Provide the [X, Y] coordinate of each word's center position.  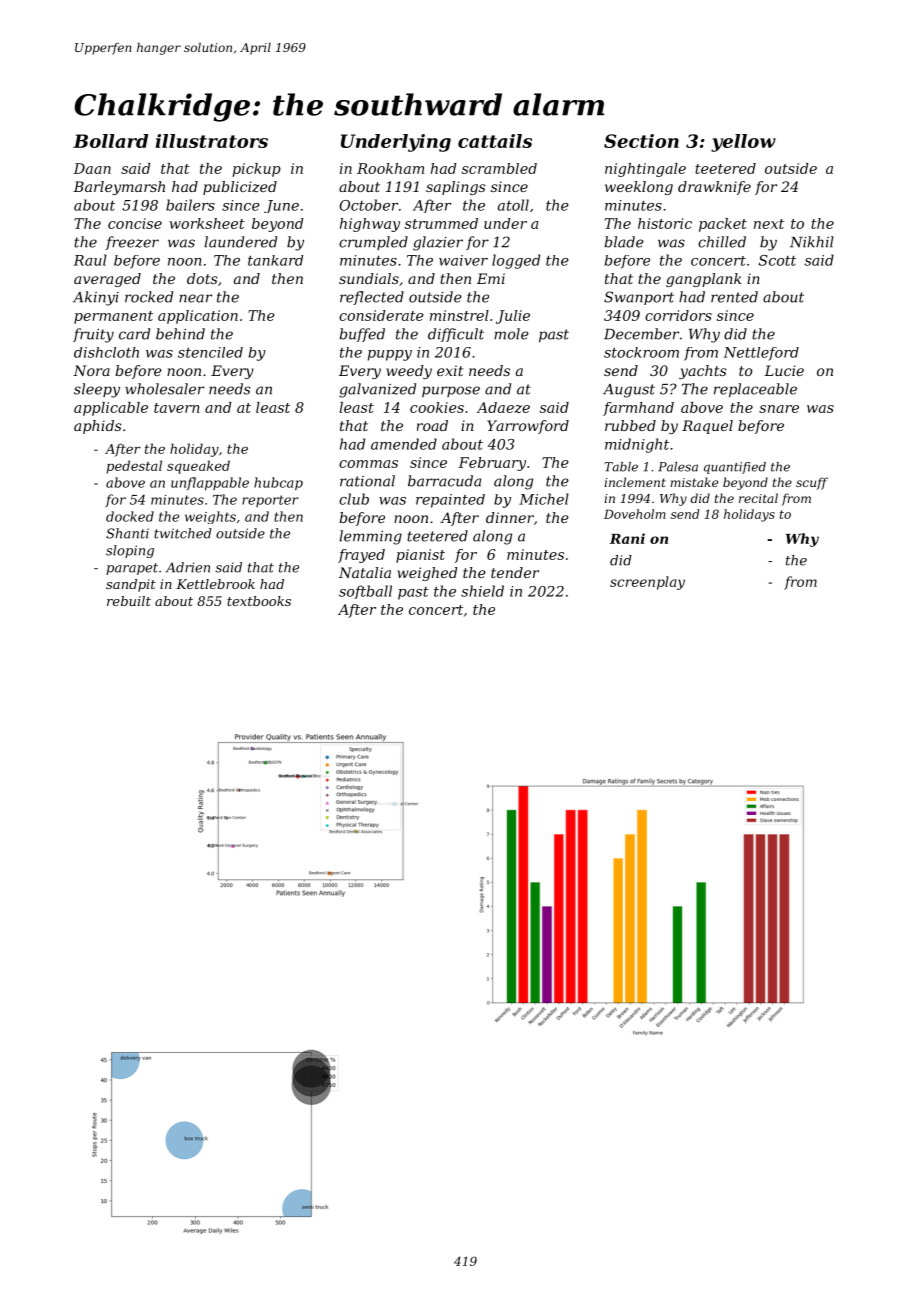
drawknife [714, 188]
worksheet [207, 223]
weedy [409, 372]
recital [758, 498]
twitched [183, 533]
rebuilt [129, 601]
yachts [703, 372]
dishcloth [106, 352]
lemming [370, 537]
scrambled [499, 168]
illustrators [212, 141]
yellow [743, 143]
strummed [441, 223]
